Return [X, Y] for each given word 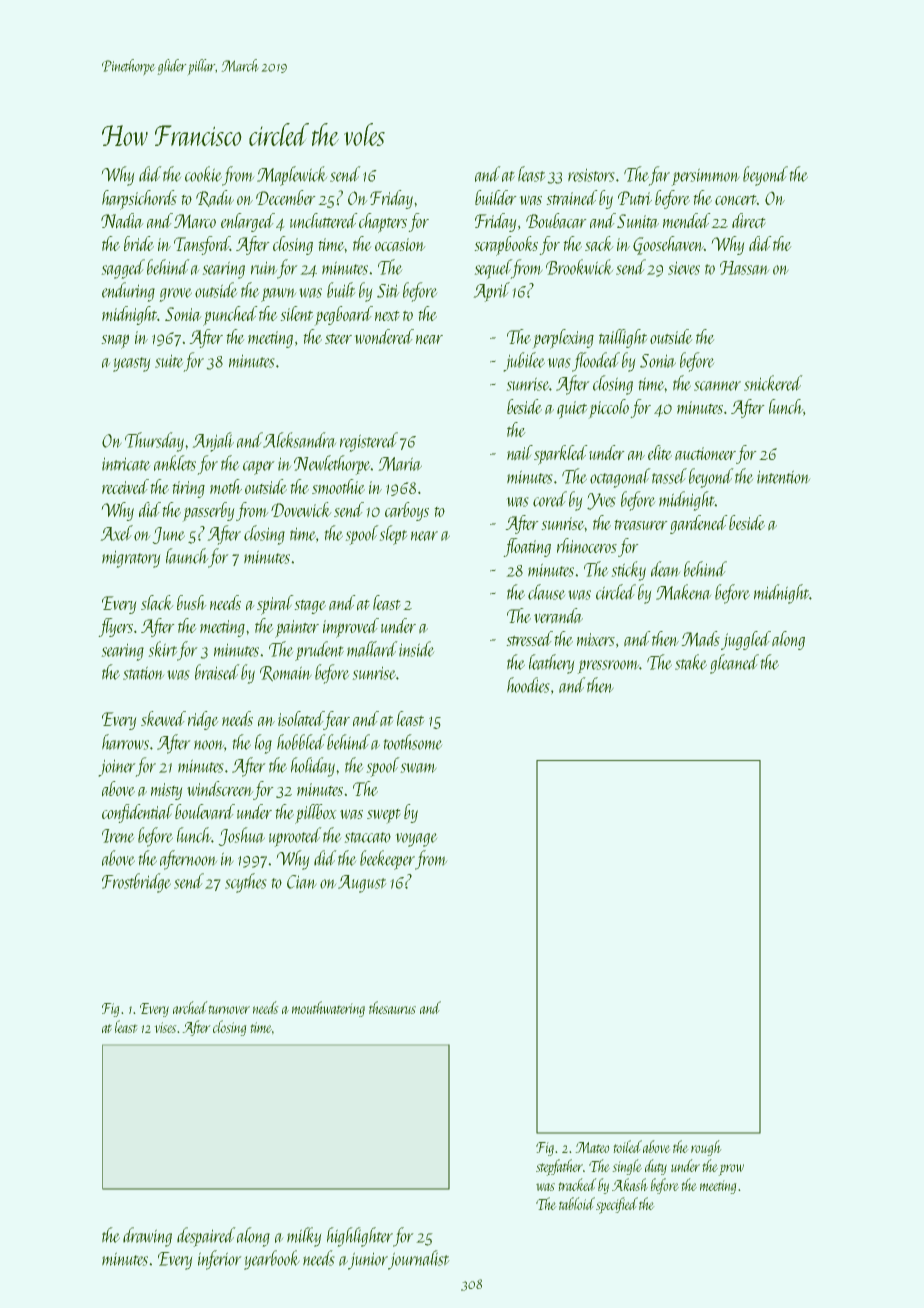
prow [731, 1170]
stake [691, 662]
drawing [147, 1237]
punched [230, 316]
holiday [313, 767]
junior [368, 1261]
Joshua [241, 836]
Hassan [745, 268]
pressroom [608, 667]
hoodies [528, 685]
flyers [115, 627]
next [387, 315]
